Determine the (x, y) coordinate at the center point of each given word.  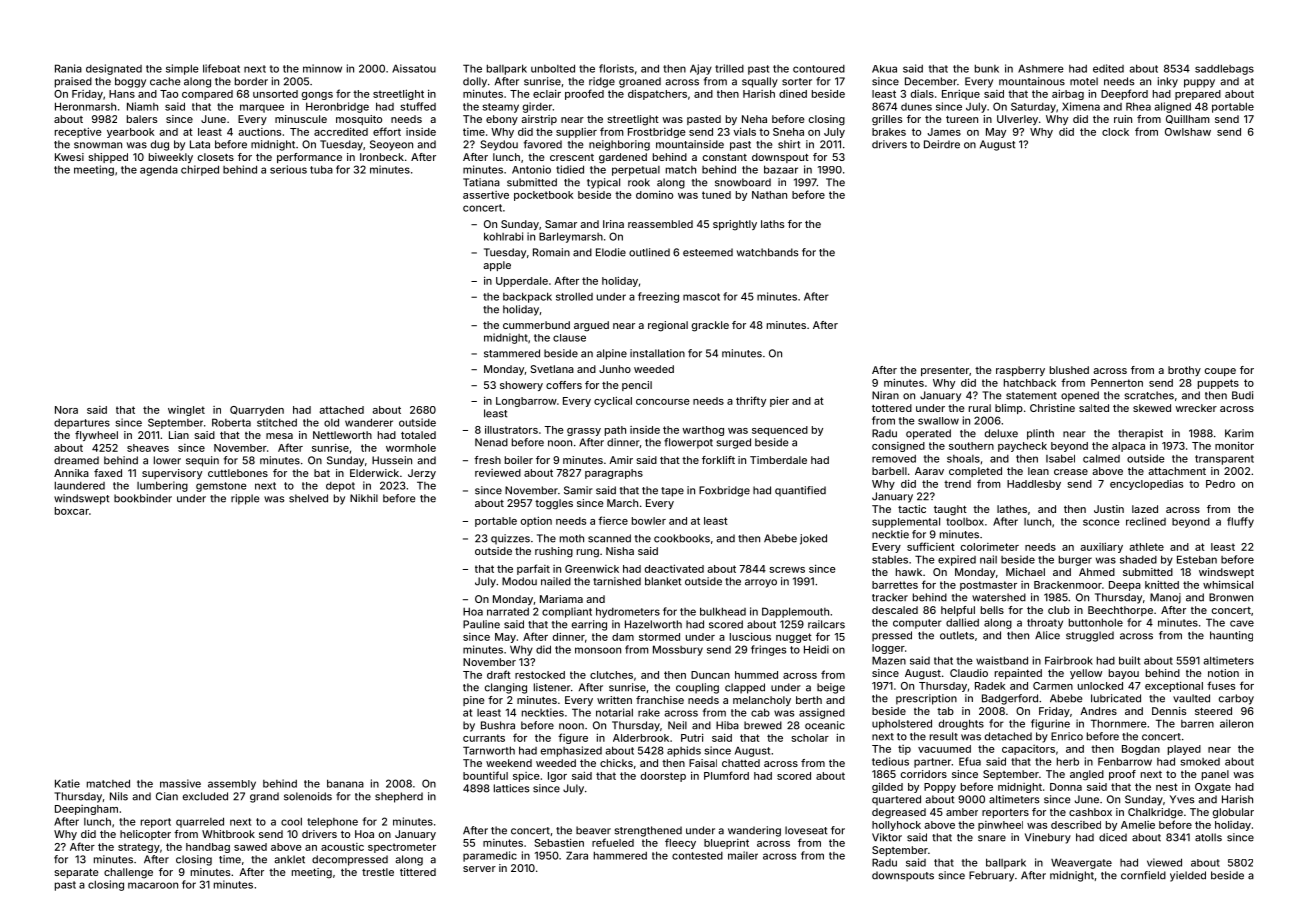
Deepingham (86, 810)
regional (668, 326)
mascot (701, 297)
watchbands (768, 252)
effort (387, 131)
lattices (512, 788)
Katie (67, 783)
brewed (763, 725)
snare (992, 838)
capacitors (1028, 750)
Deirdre (942, 144)
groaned (640, 82)
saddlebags (1224, 69)
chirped (200, 170)
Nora (66, 410)
